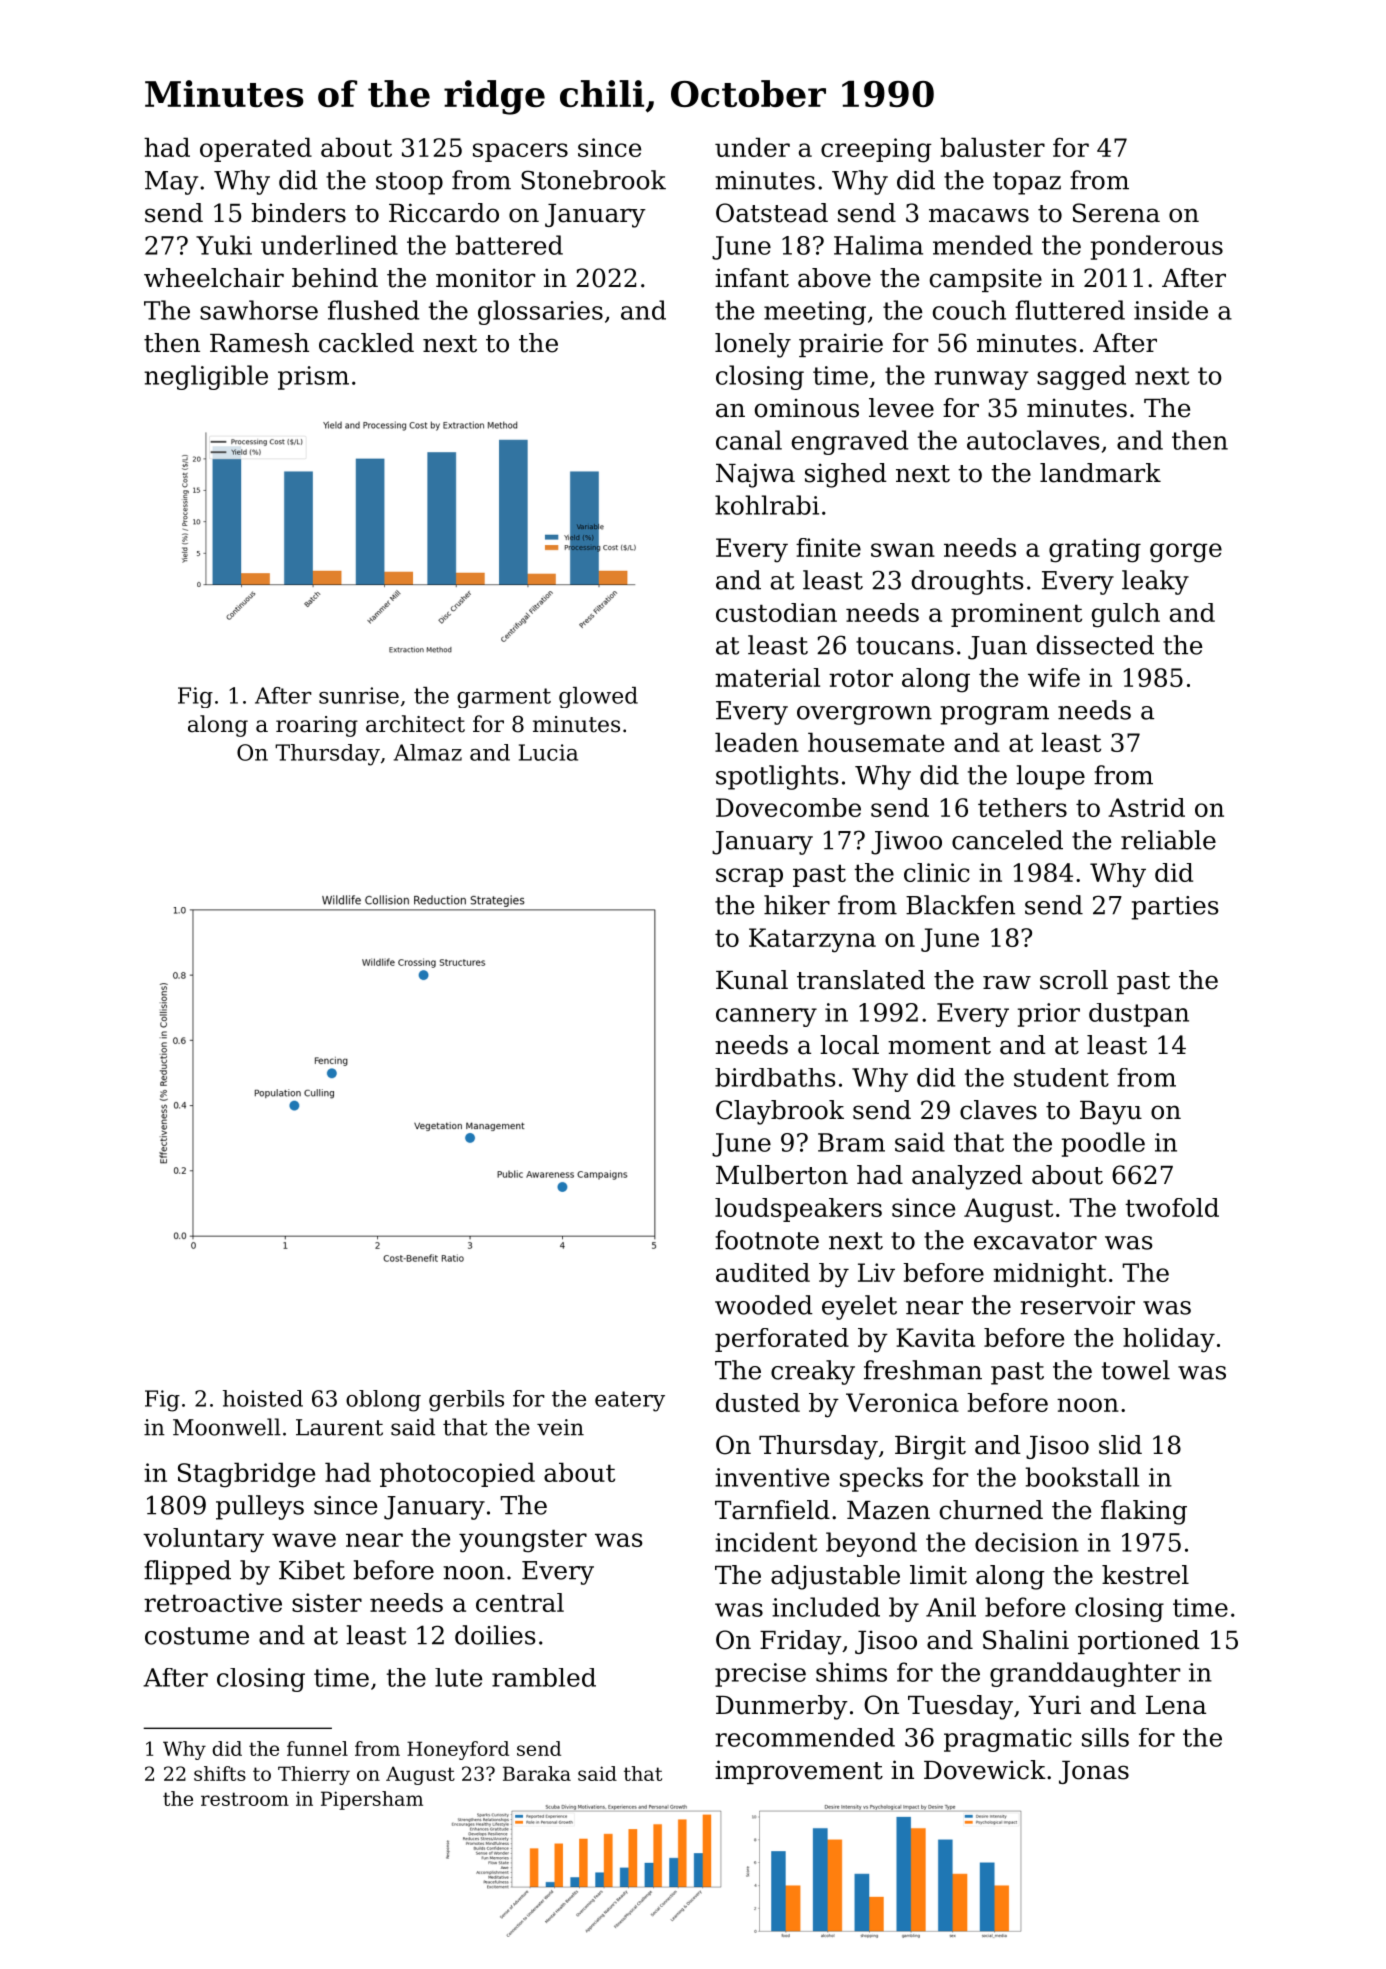 This screenshot has height=1969, width=1386. Describe the element at coordinates (1095, 645) in the screenshot. I see `dissected` at that location.
